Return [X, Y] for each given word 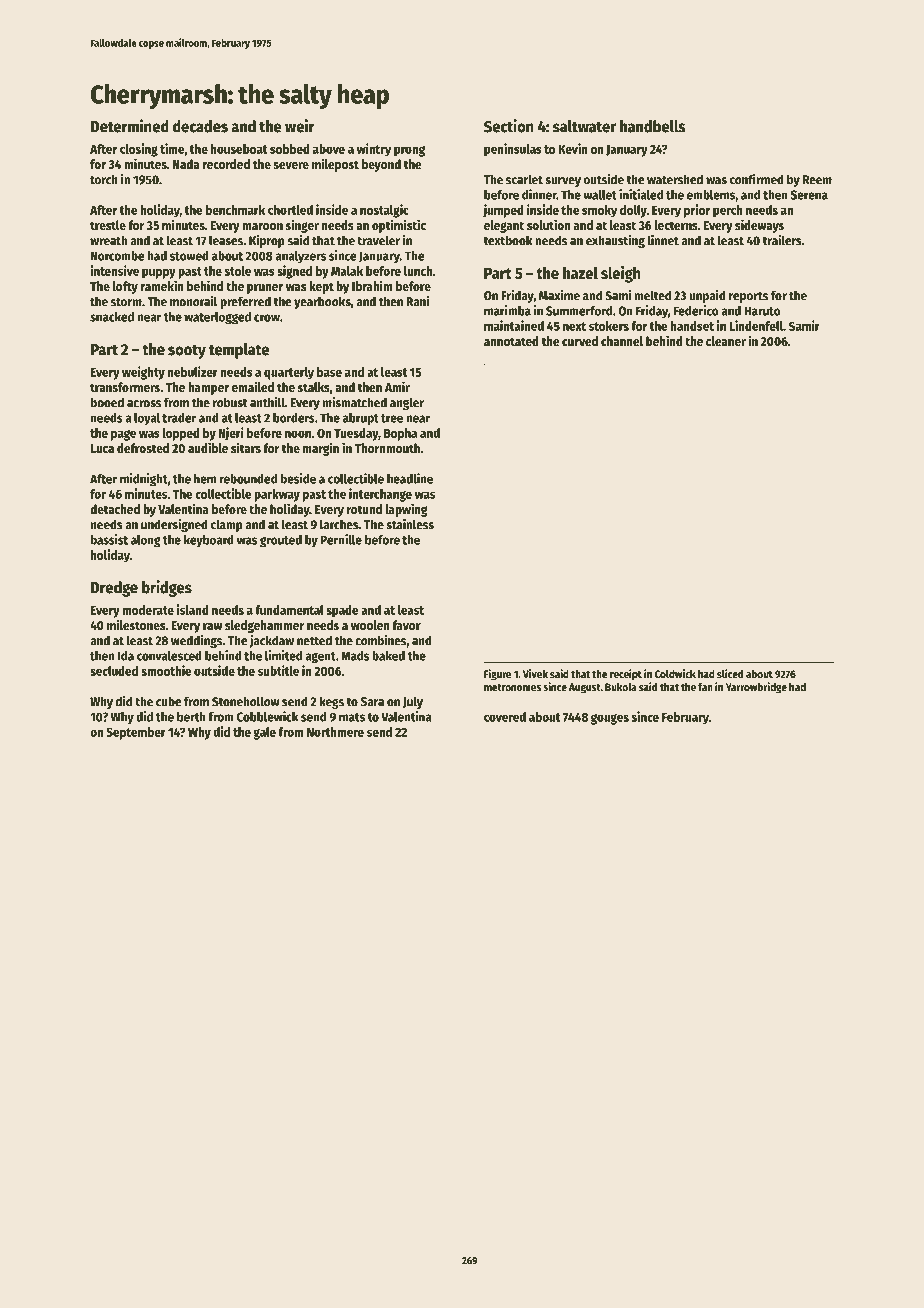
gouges [610, 719]
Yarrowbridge [756, 688]
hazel [580, 273]
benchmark [235, 210]
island [192, 609]
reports [748, 297]
